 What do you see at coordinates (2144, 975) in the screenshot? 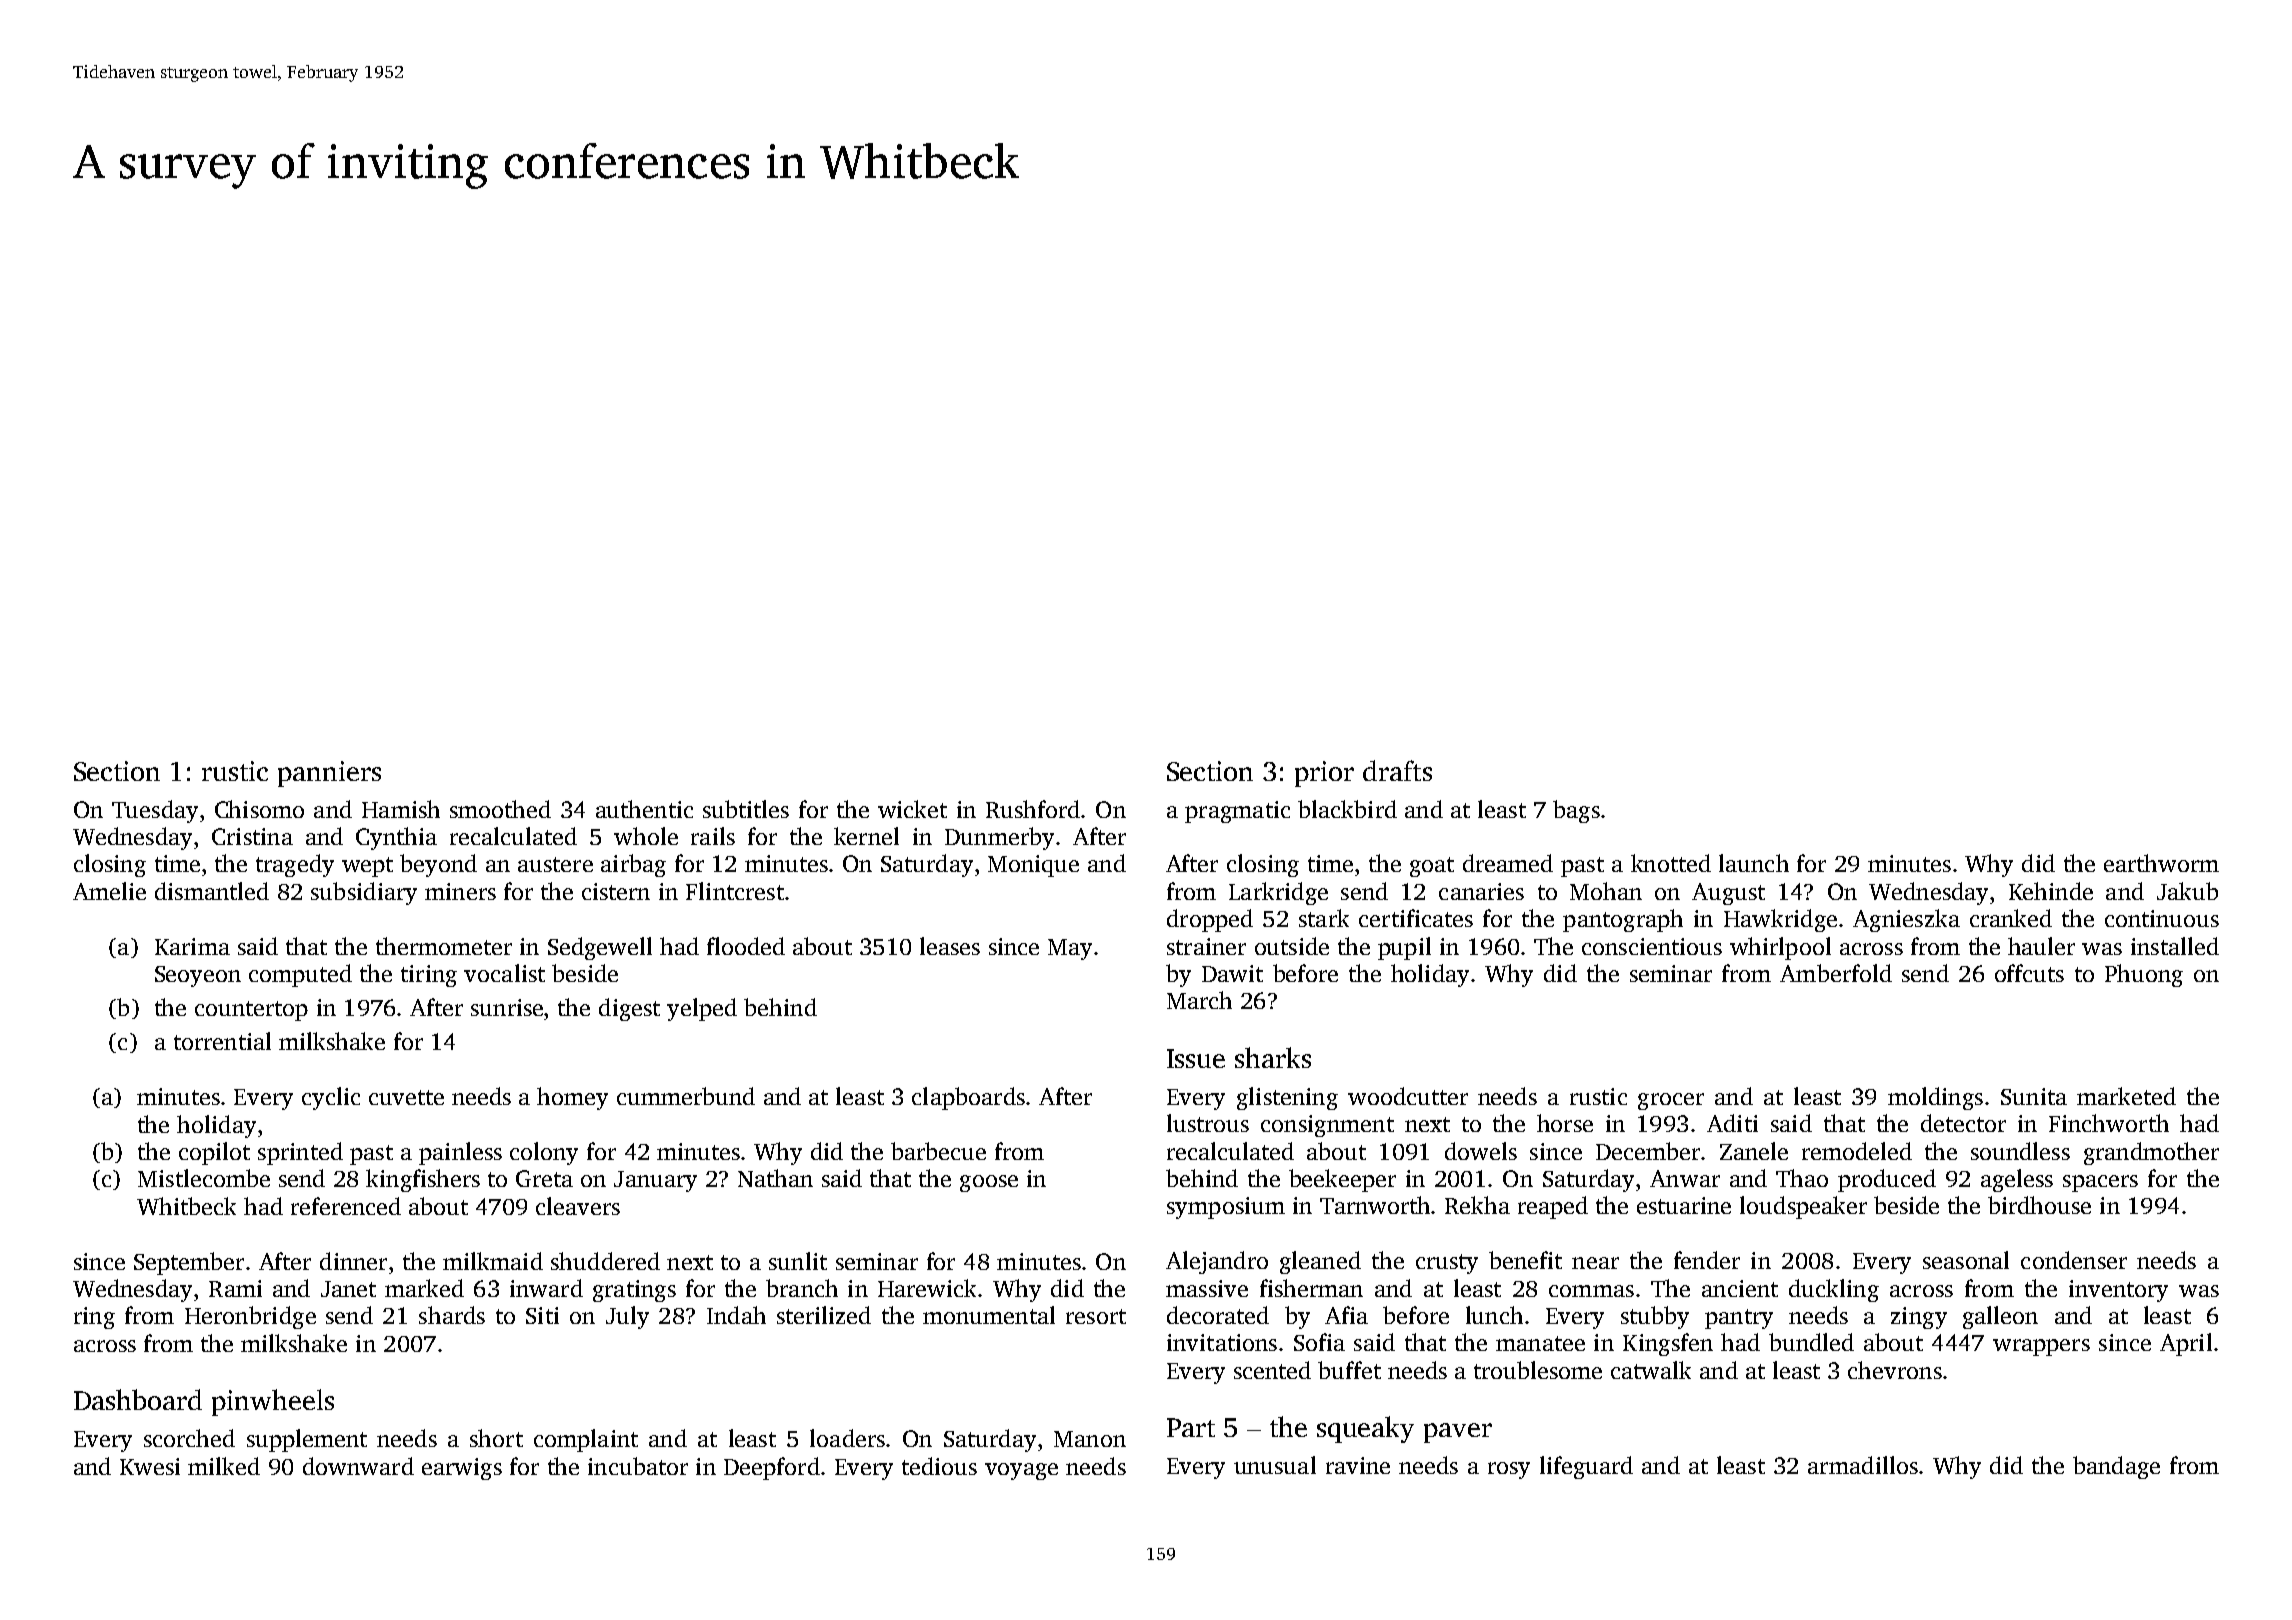
I see `Phuong` at bounding box center [2144, 975].
